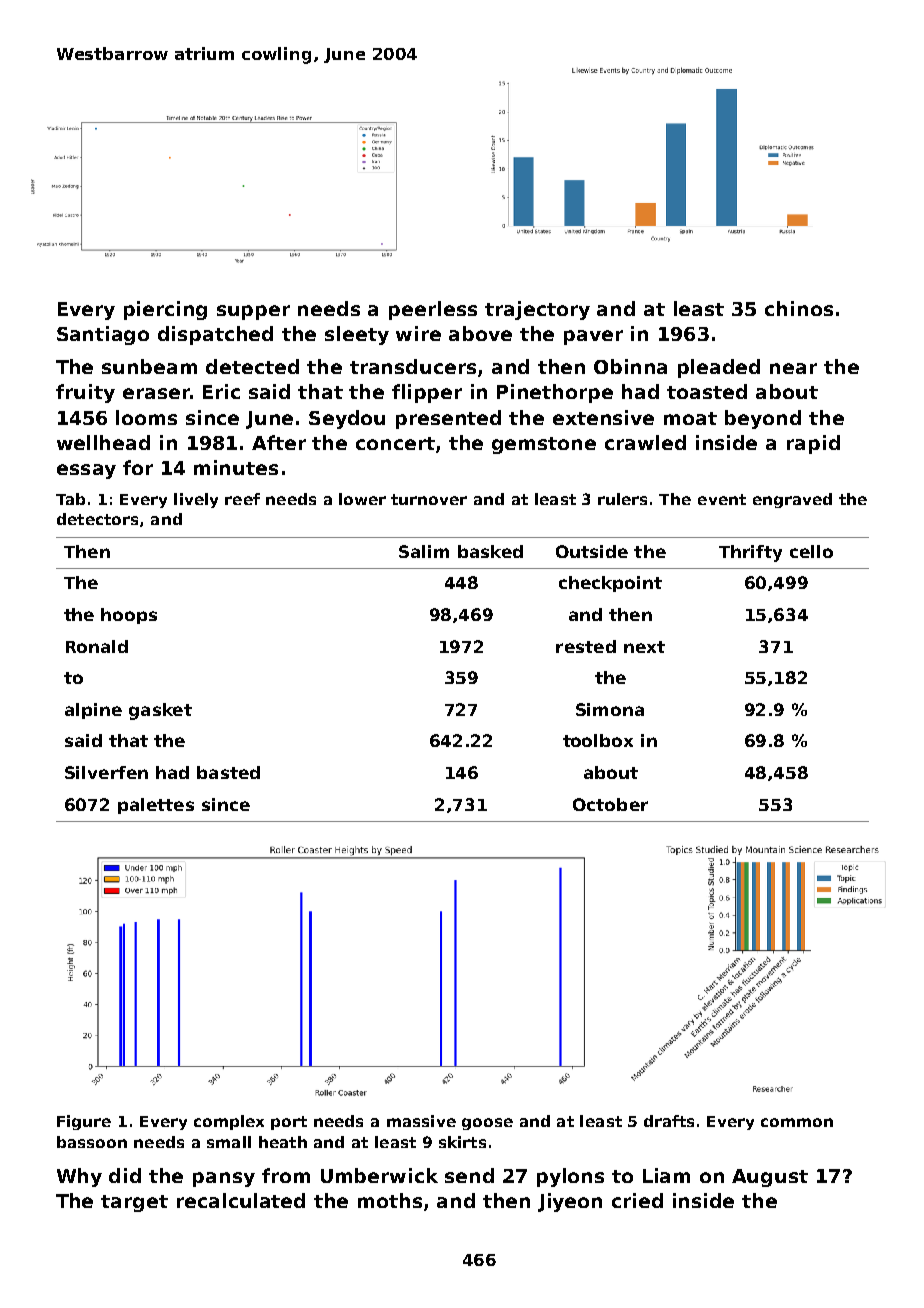  What do you see at coordinates (750, 553) in the image?
I see `Thrifty` at bounding box center [750, 553].
